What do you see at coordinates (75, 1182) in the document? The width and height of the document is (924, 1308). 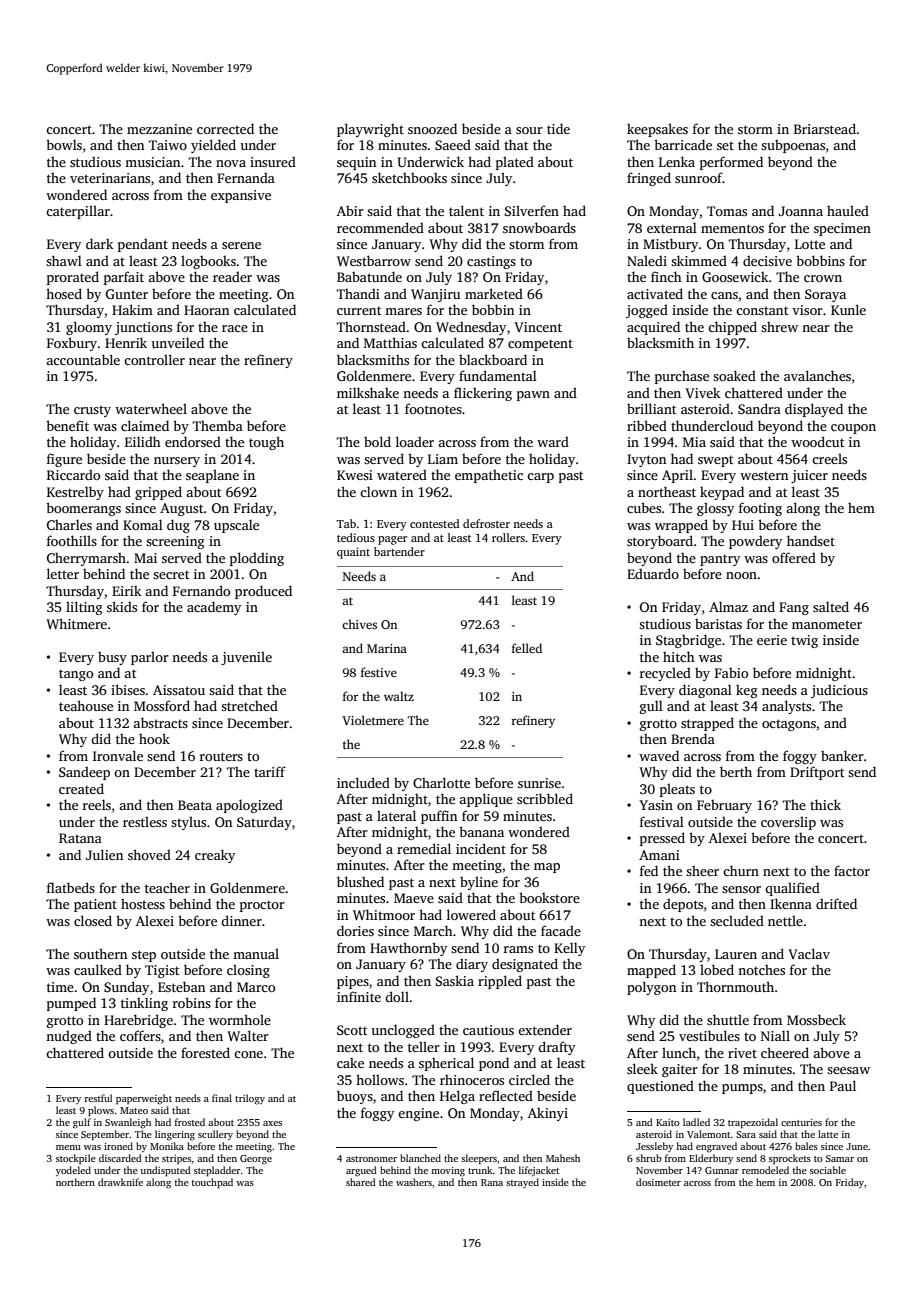 I see `northern` at bounding box center [75, 1182].
